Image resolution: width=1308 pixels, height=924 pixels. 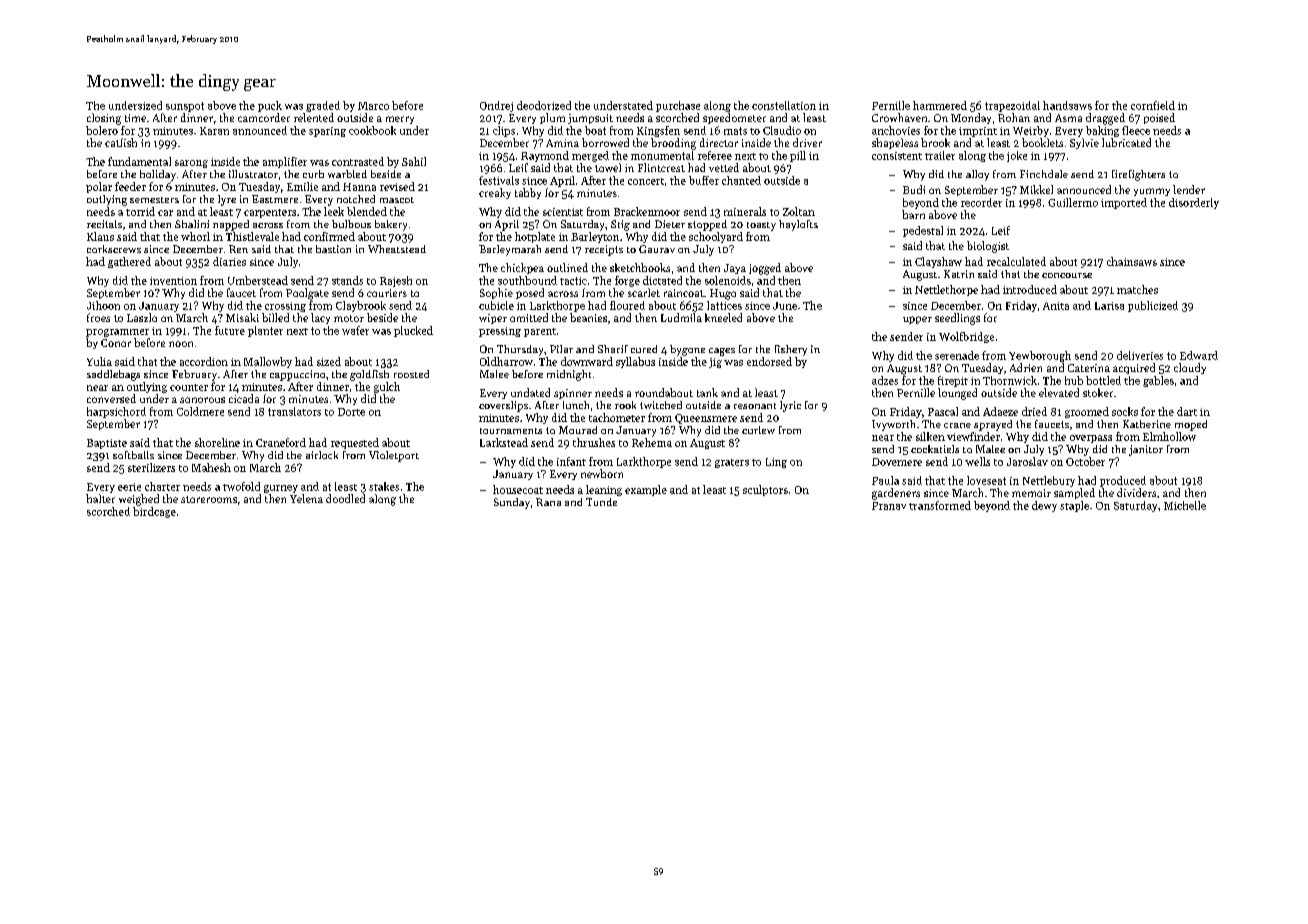 What do you see at coordinates (784, 105) in the image?
I see `constellation` at bounding box center [784, 105].
